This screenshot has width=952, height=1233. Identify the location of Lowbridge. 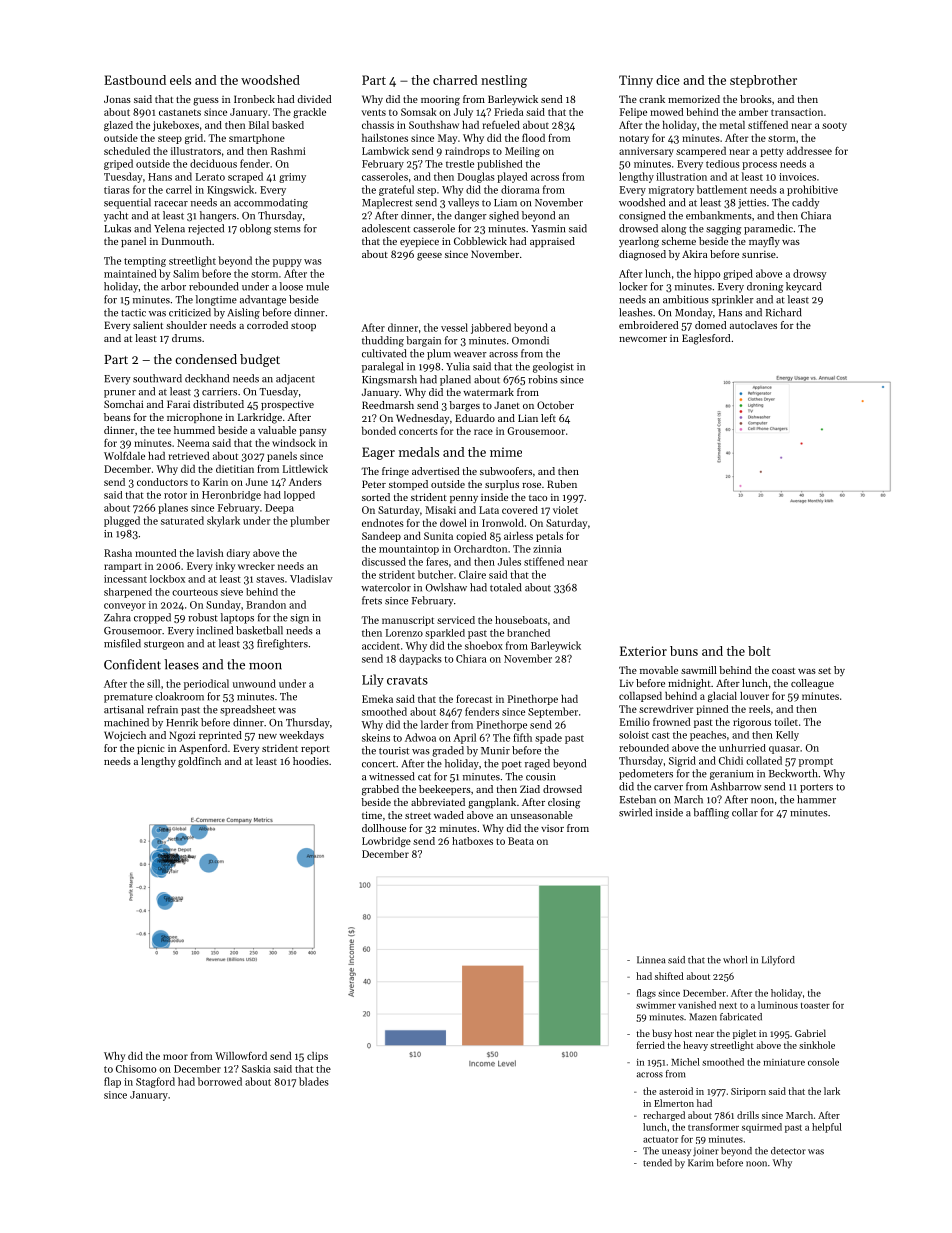
(386, 842).
